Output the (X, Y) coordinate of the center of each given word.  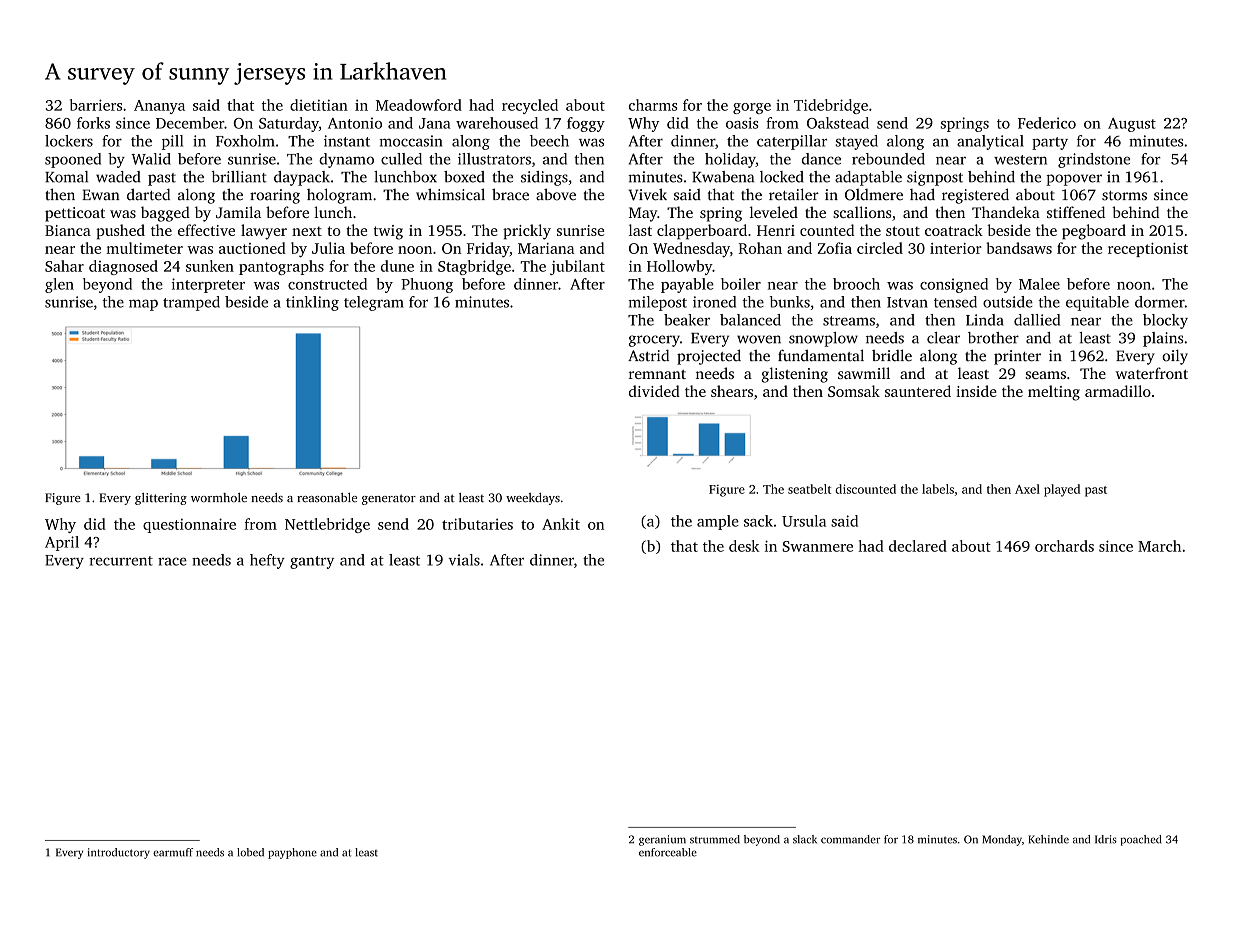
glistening (794, 375)
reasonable (327, 498)
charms (653, 105)
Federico (1047, 123)
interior (956, 248)
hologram (339, 196)
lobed (250, 852)
